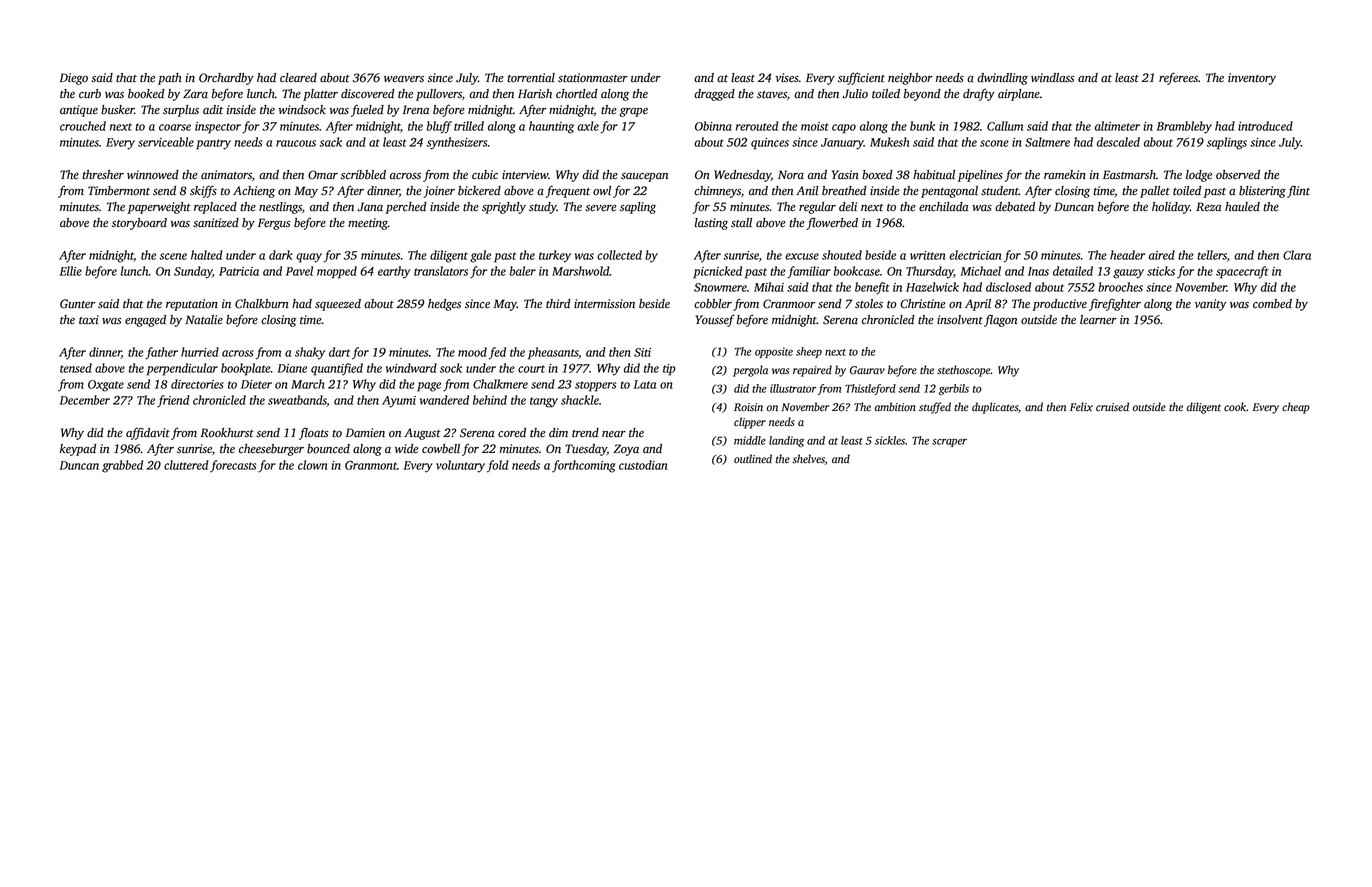 The width and height of the image is (1372, 887). I want to click on vises, so click(787, 78).
